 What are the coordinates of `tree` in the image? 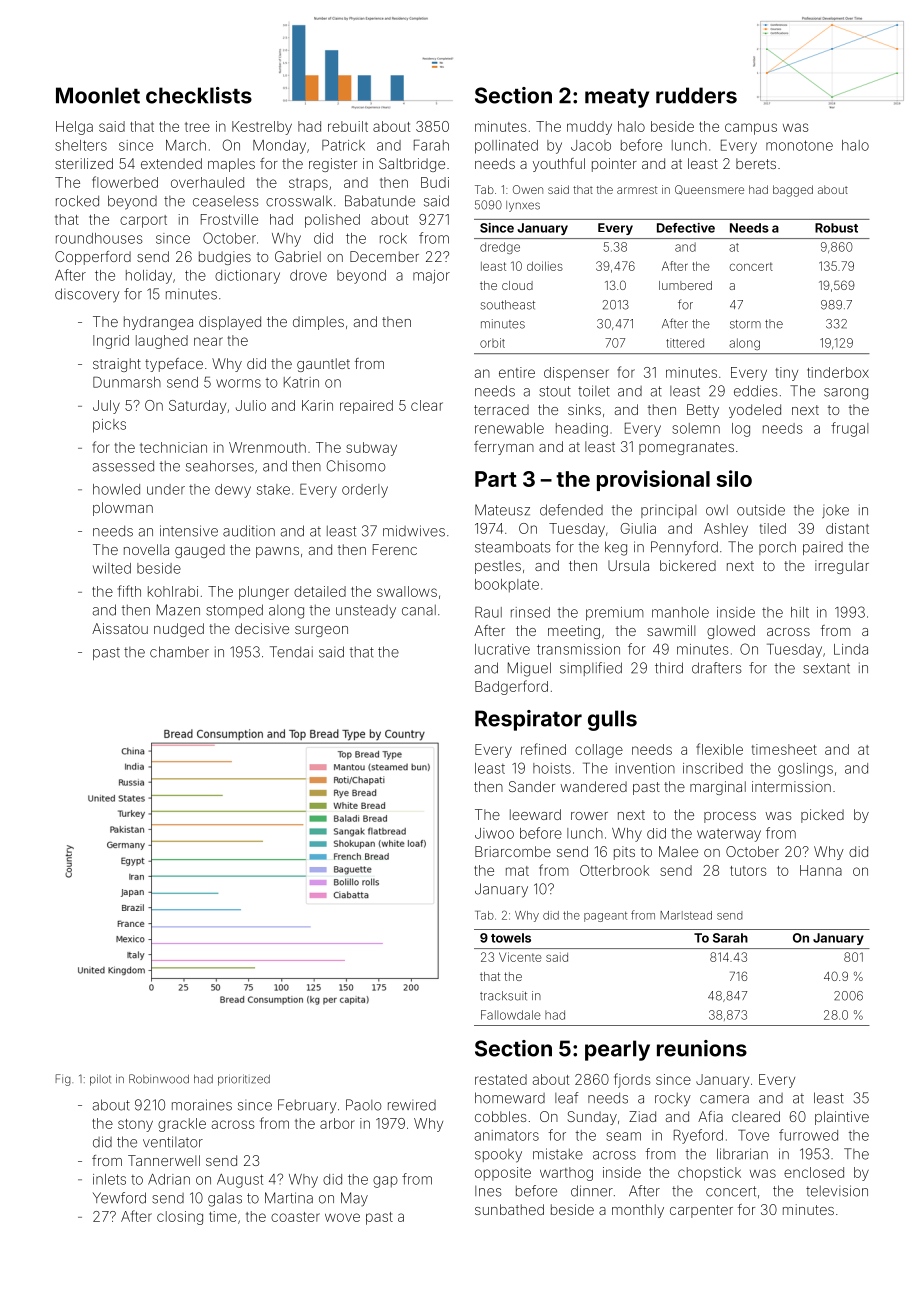 It's located at (197, 127).
